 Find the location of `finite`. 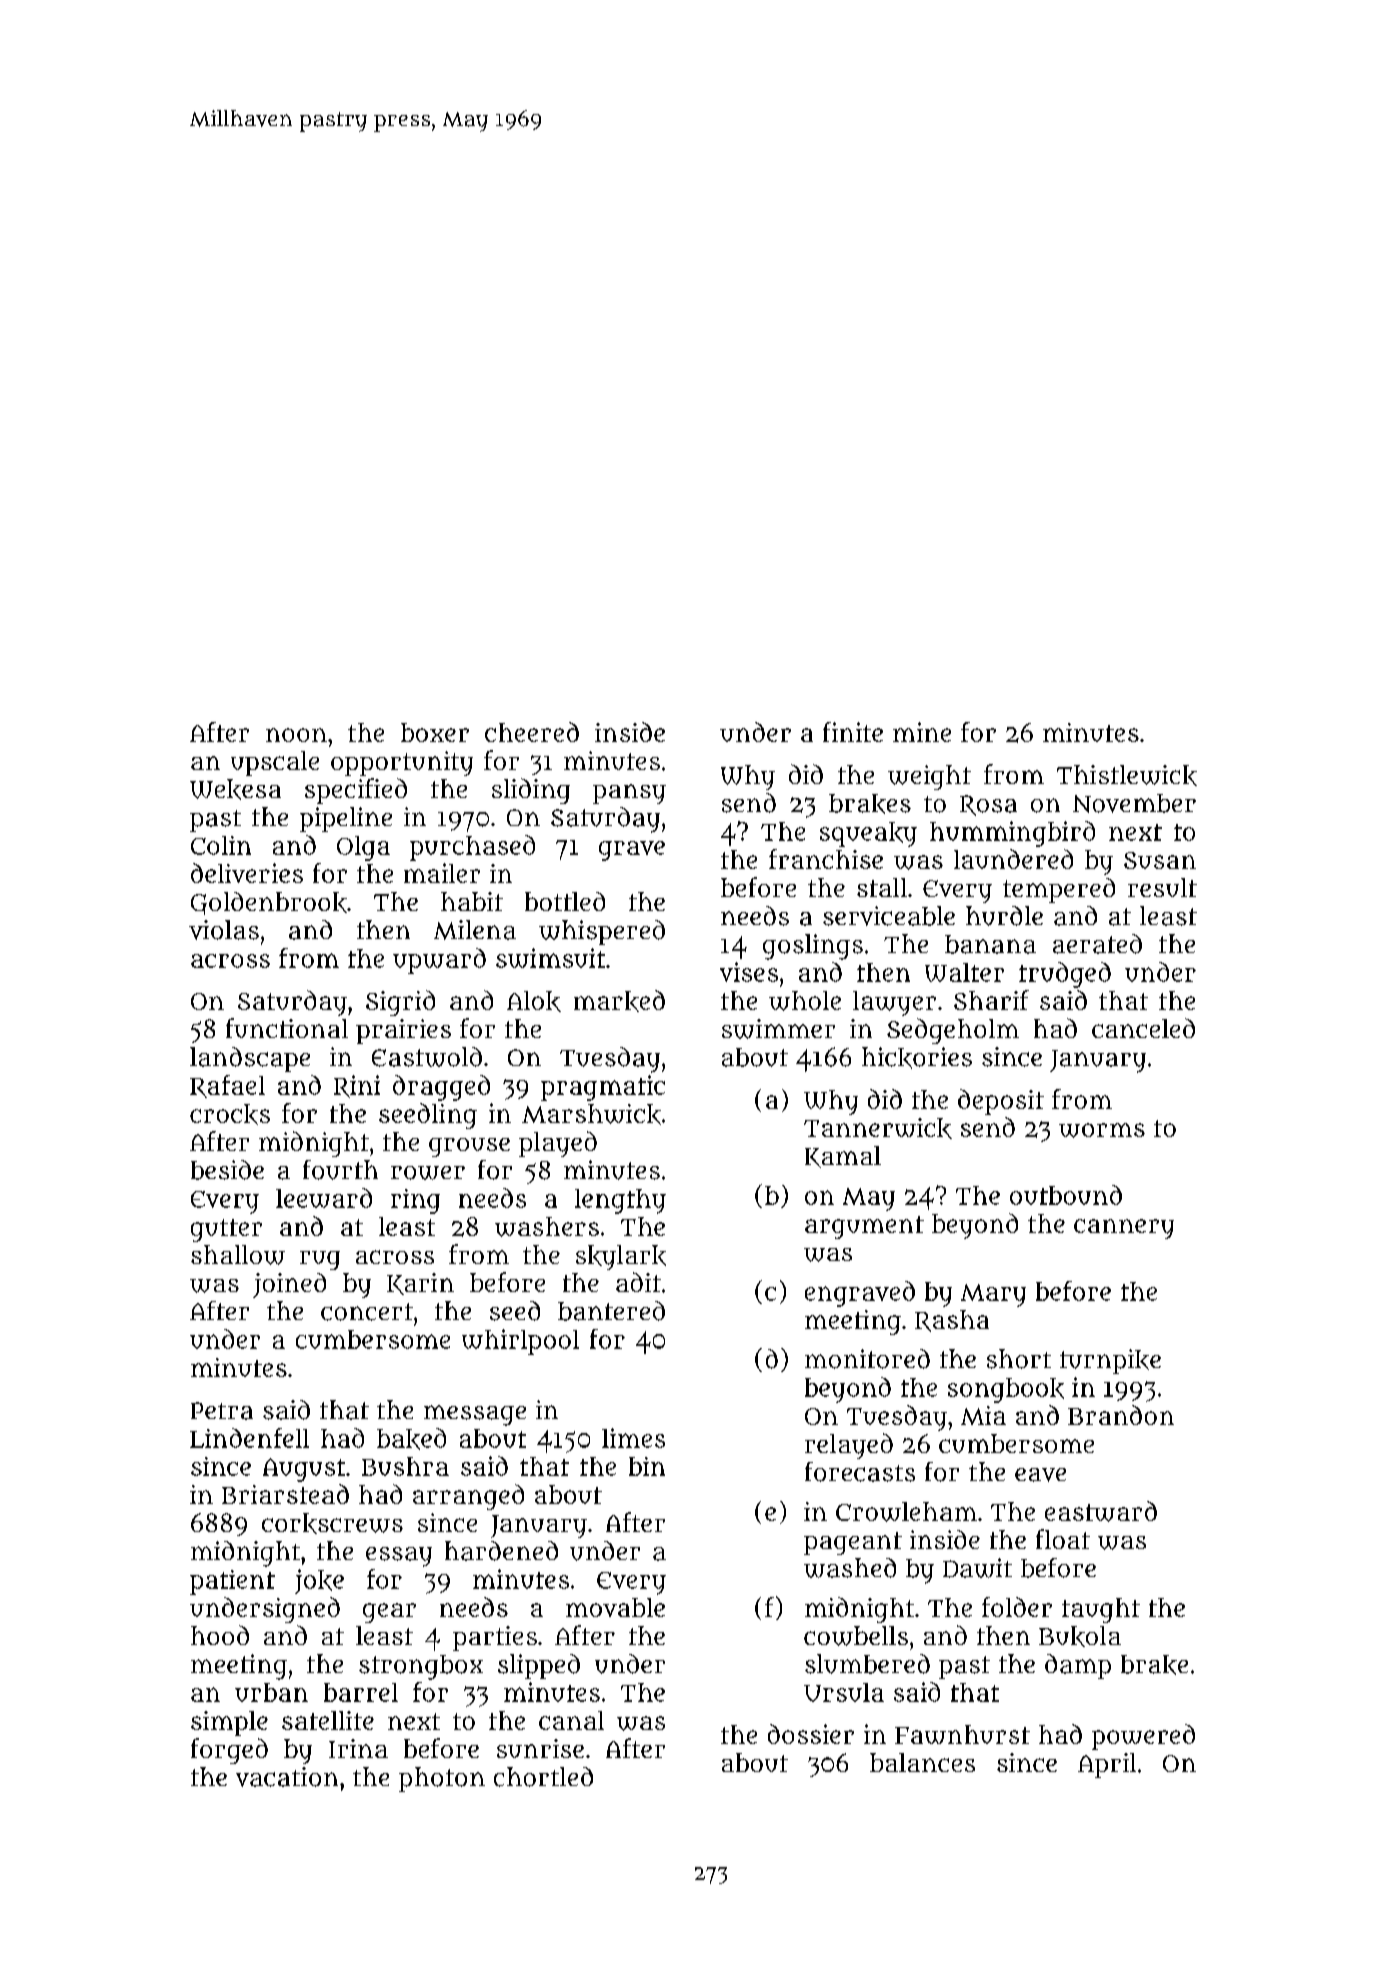

finite is located at coordinates (853, 732).
